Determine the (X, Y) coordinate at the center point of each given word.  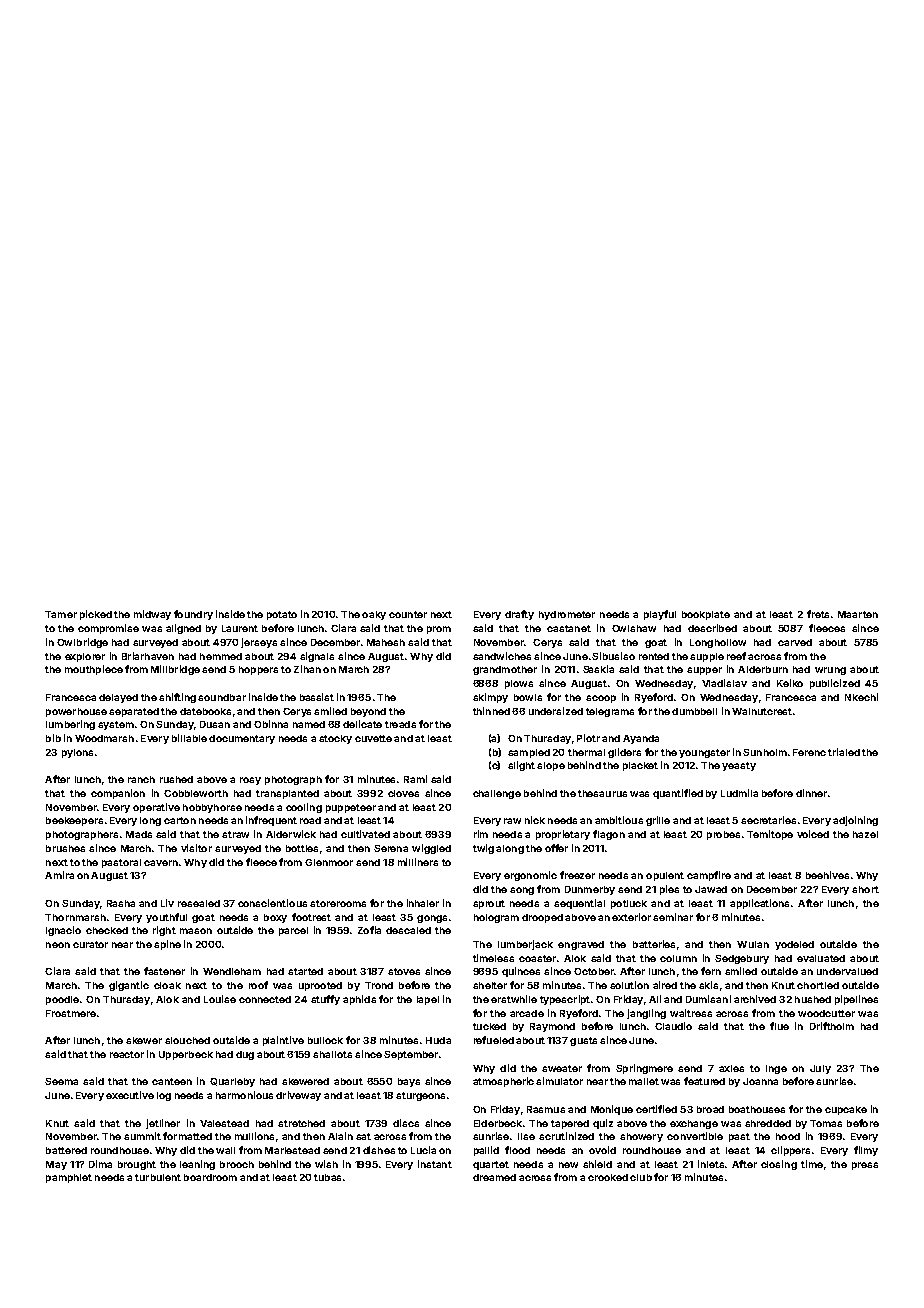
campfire (709, 876)
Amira (59, 875)
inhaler (423, 903)
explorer (85, 657)
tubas (327, 1177)
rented (654, 656)
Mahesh (386, 642)
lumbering (70, 725)
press (865, 1166)
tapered (570, 1124)
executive (130, 1095)
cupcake (846, 1110)
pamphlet (69, 1178)
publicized (835, 684)
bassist (317, 697)
